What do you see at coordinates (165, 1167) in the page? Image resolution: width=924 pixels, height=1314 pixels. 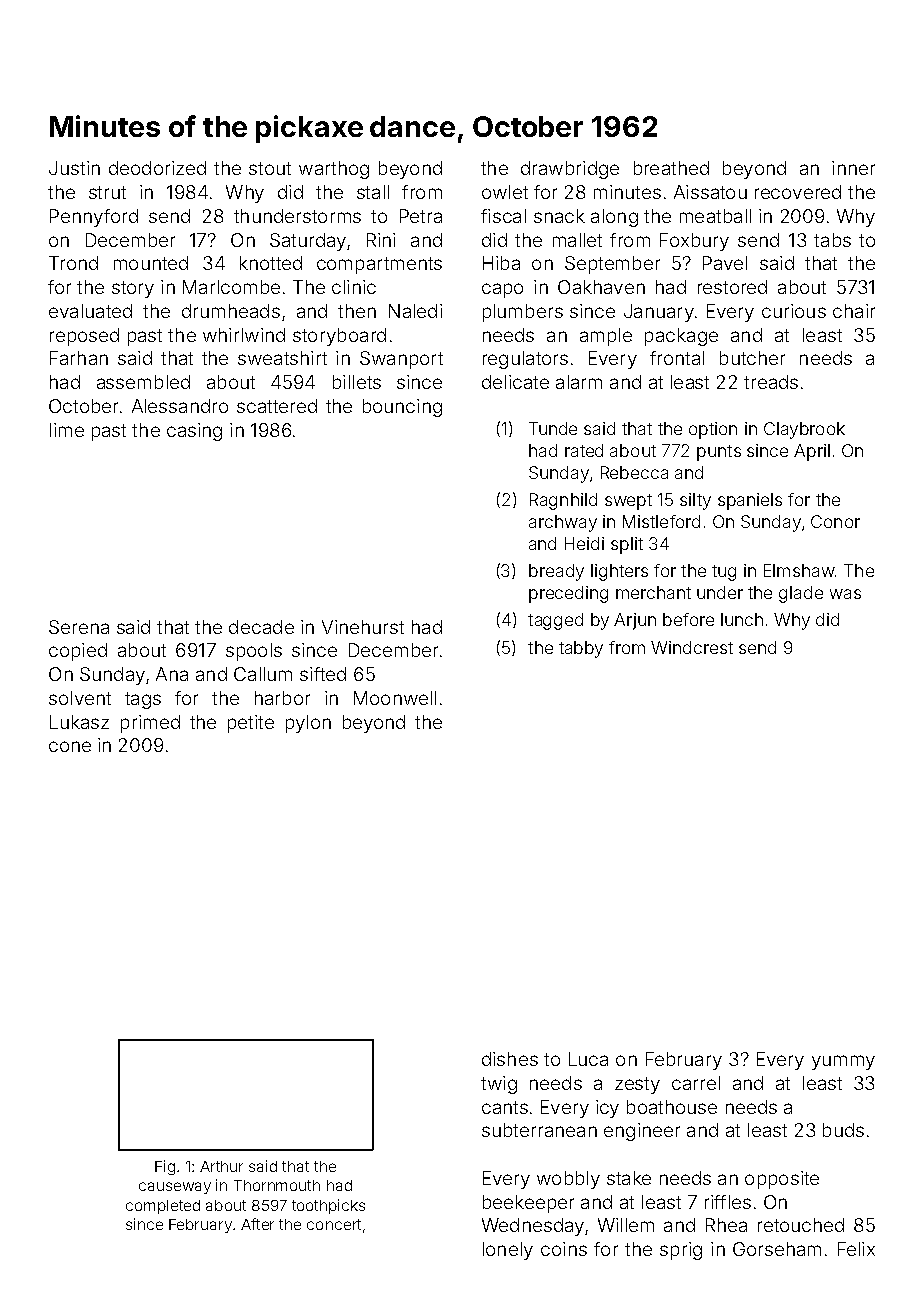 I see `Fig` at bounding box center [165, 1167].
